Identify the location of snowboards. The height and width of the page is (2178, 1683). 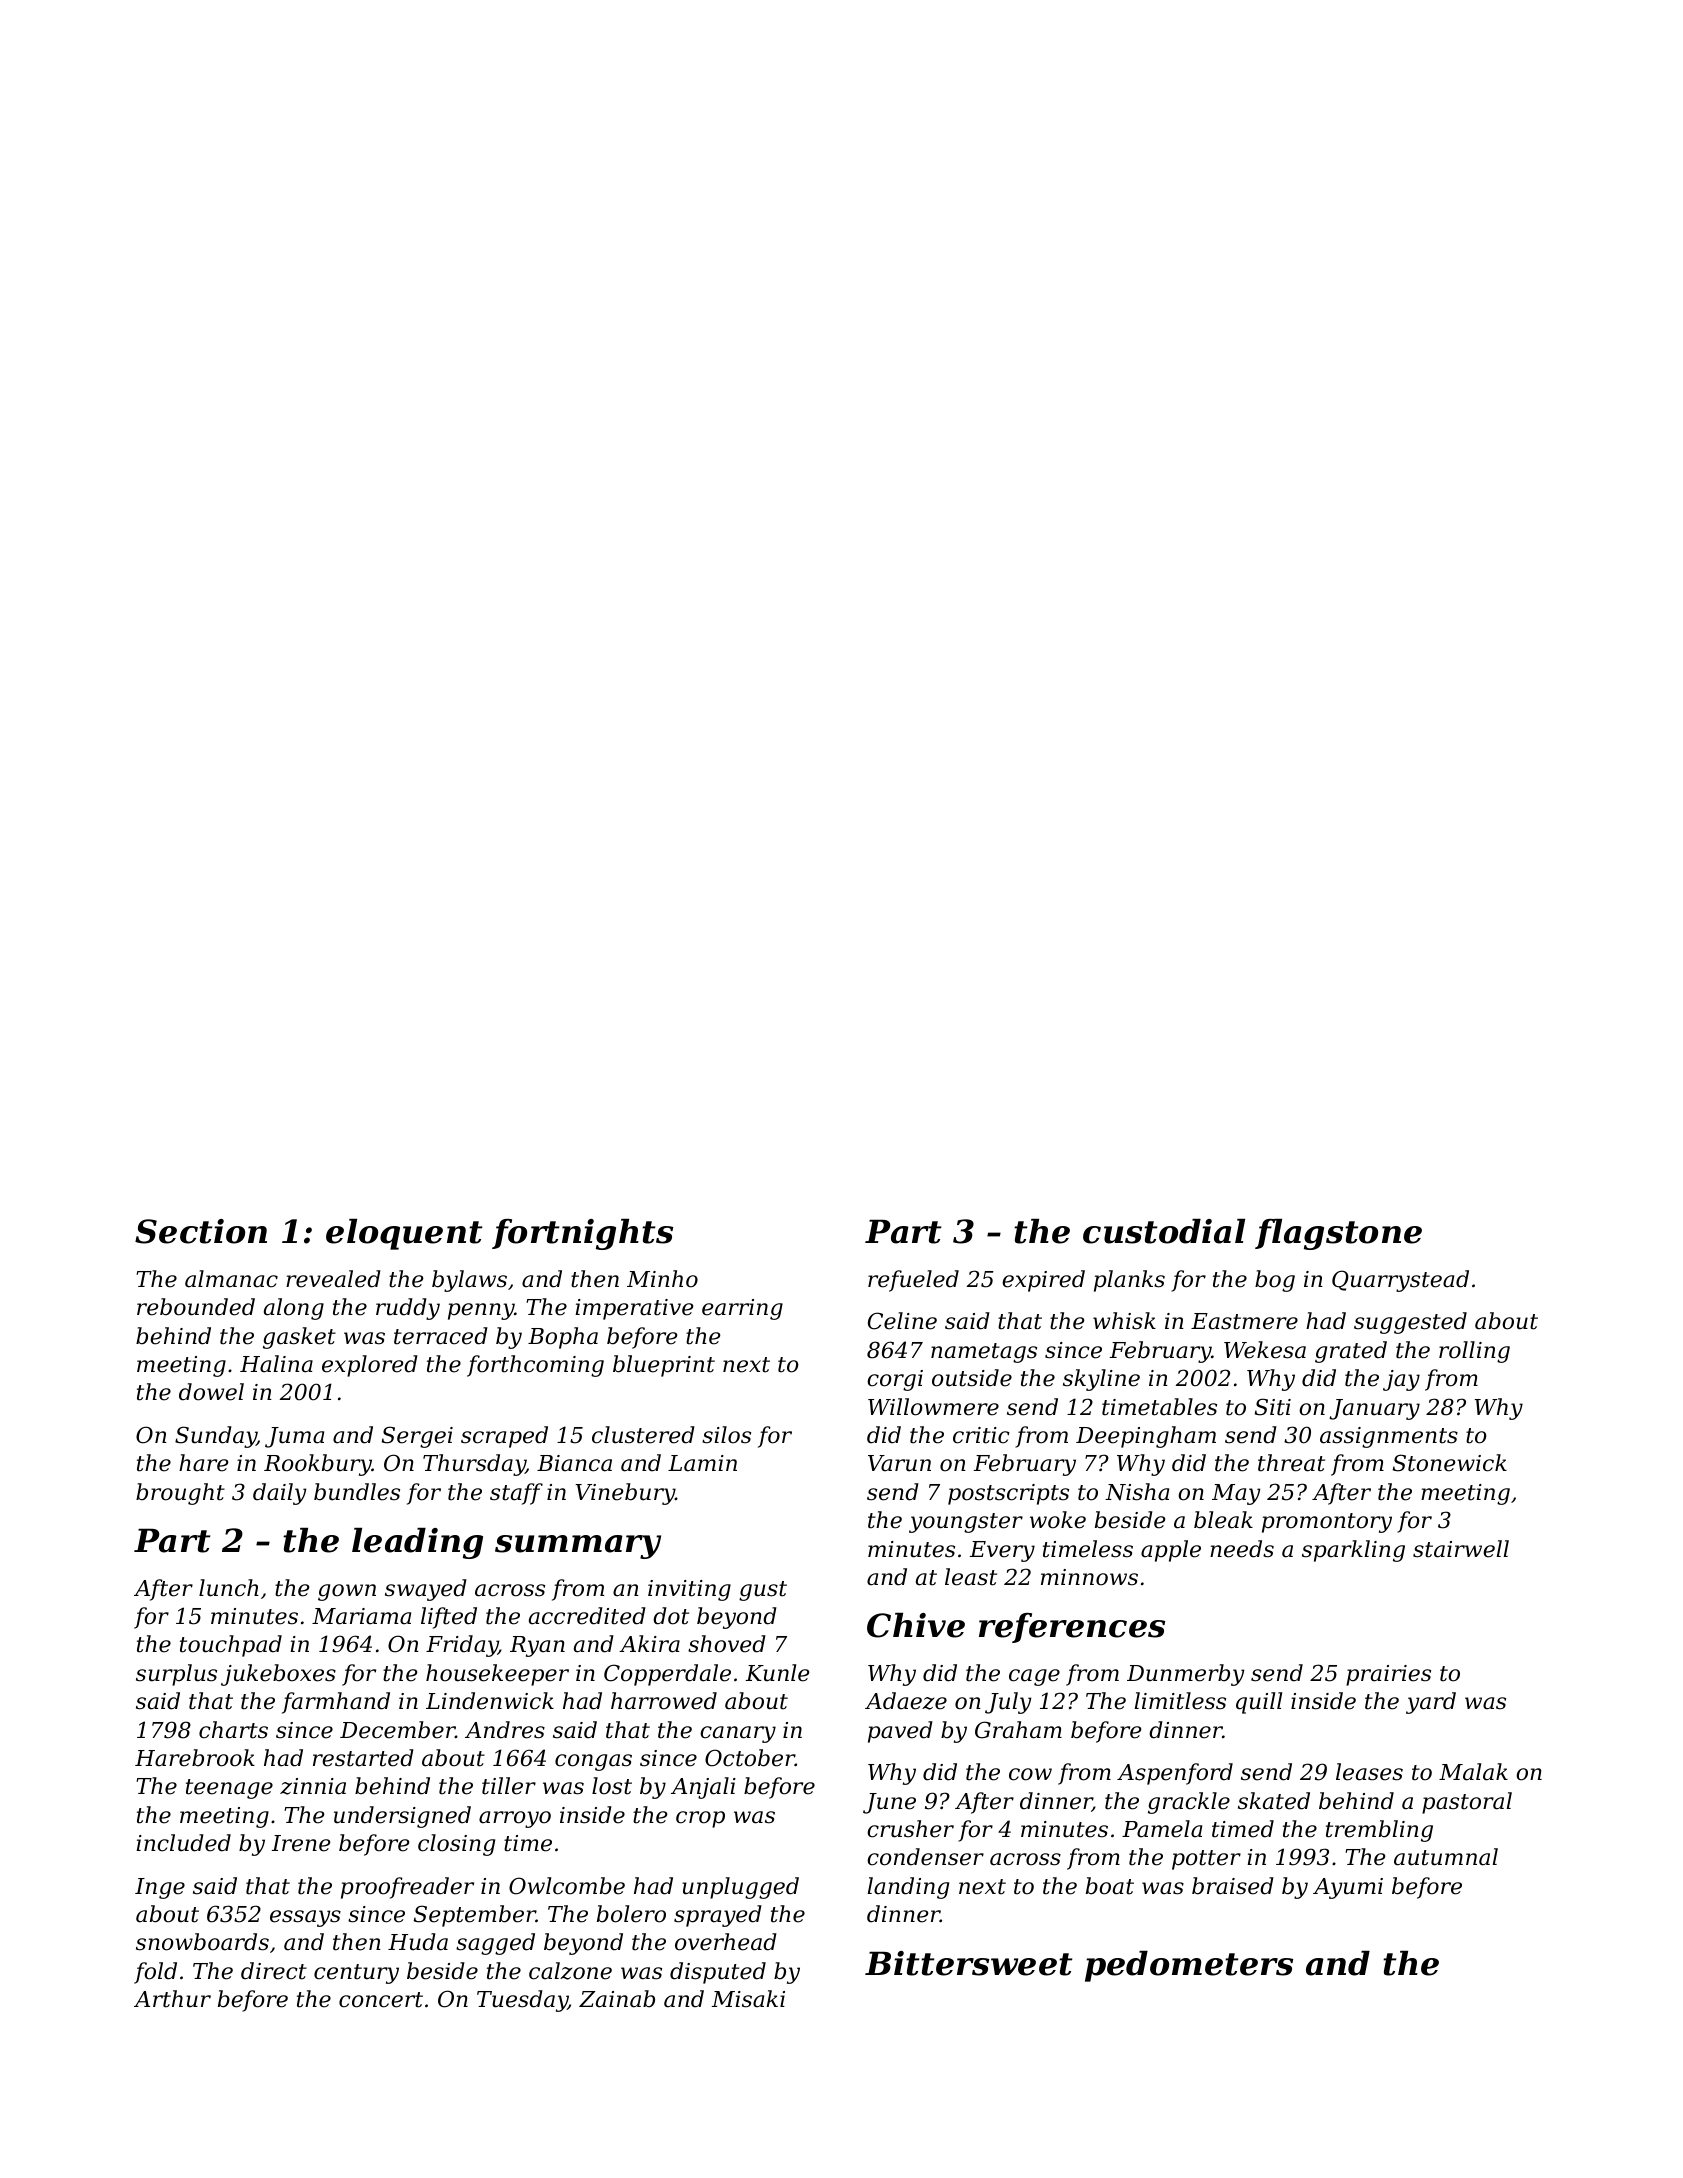
(202, 1942).
